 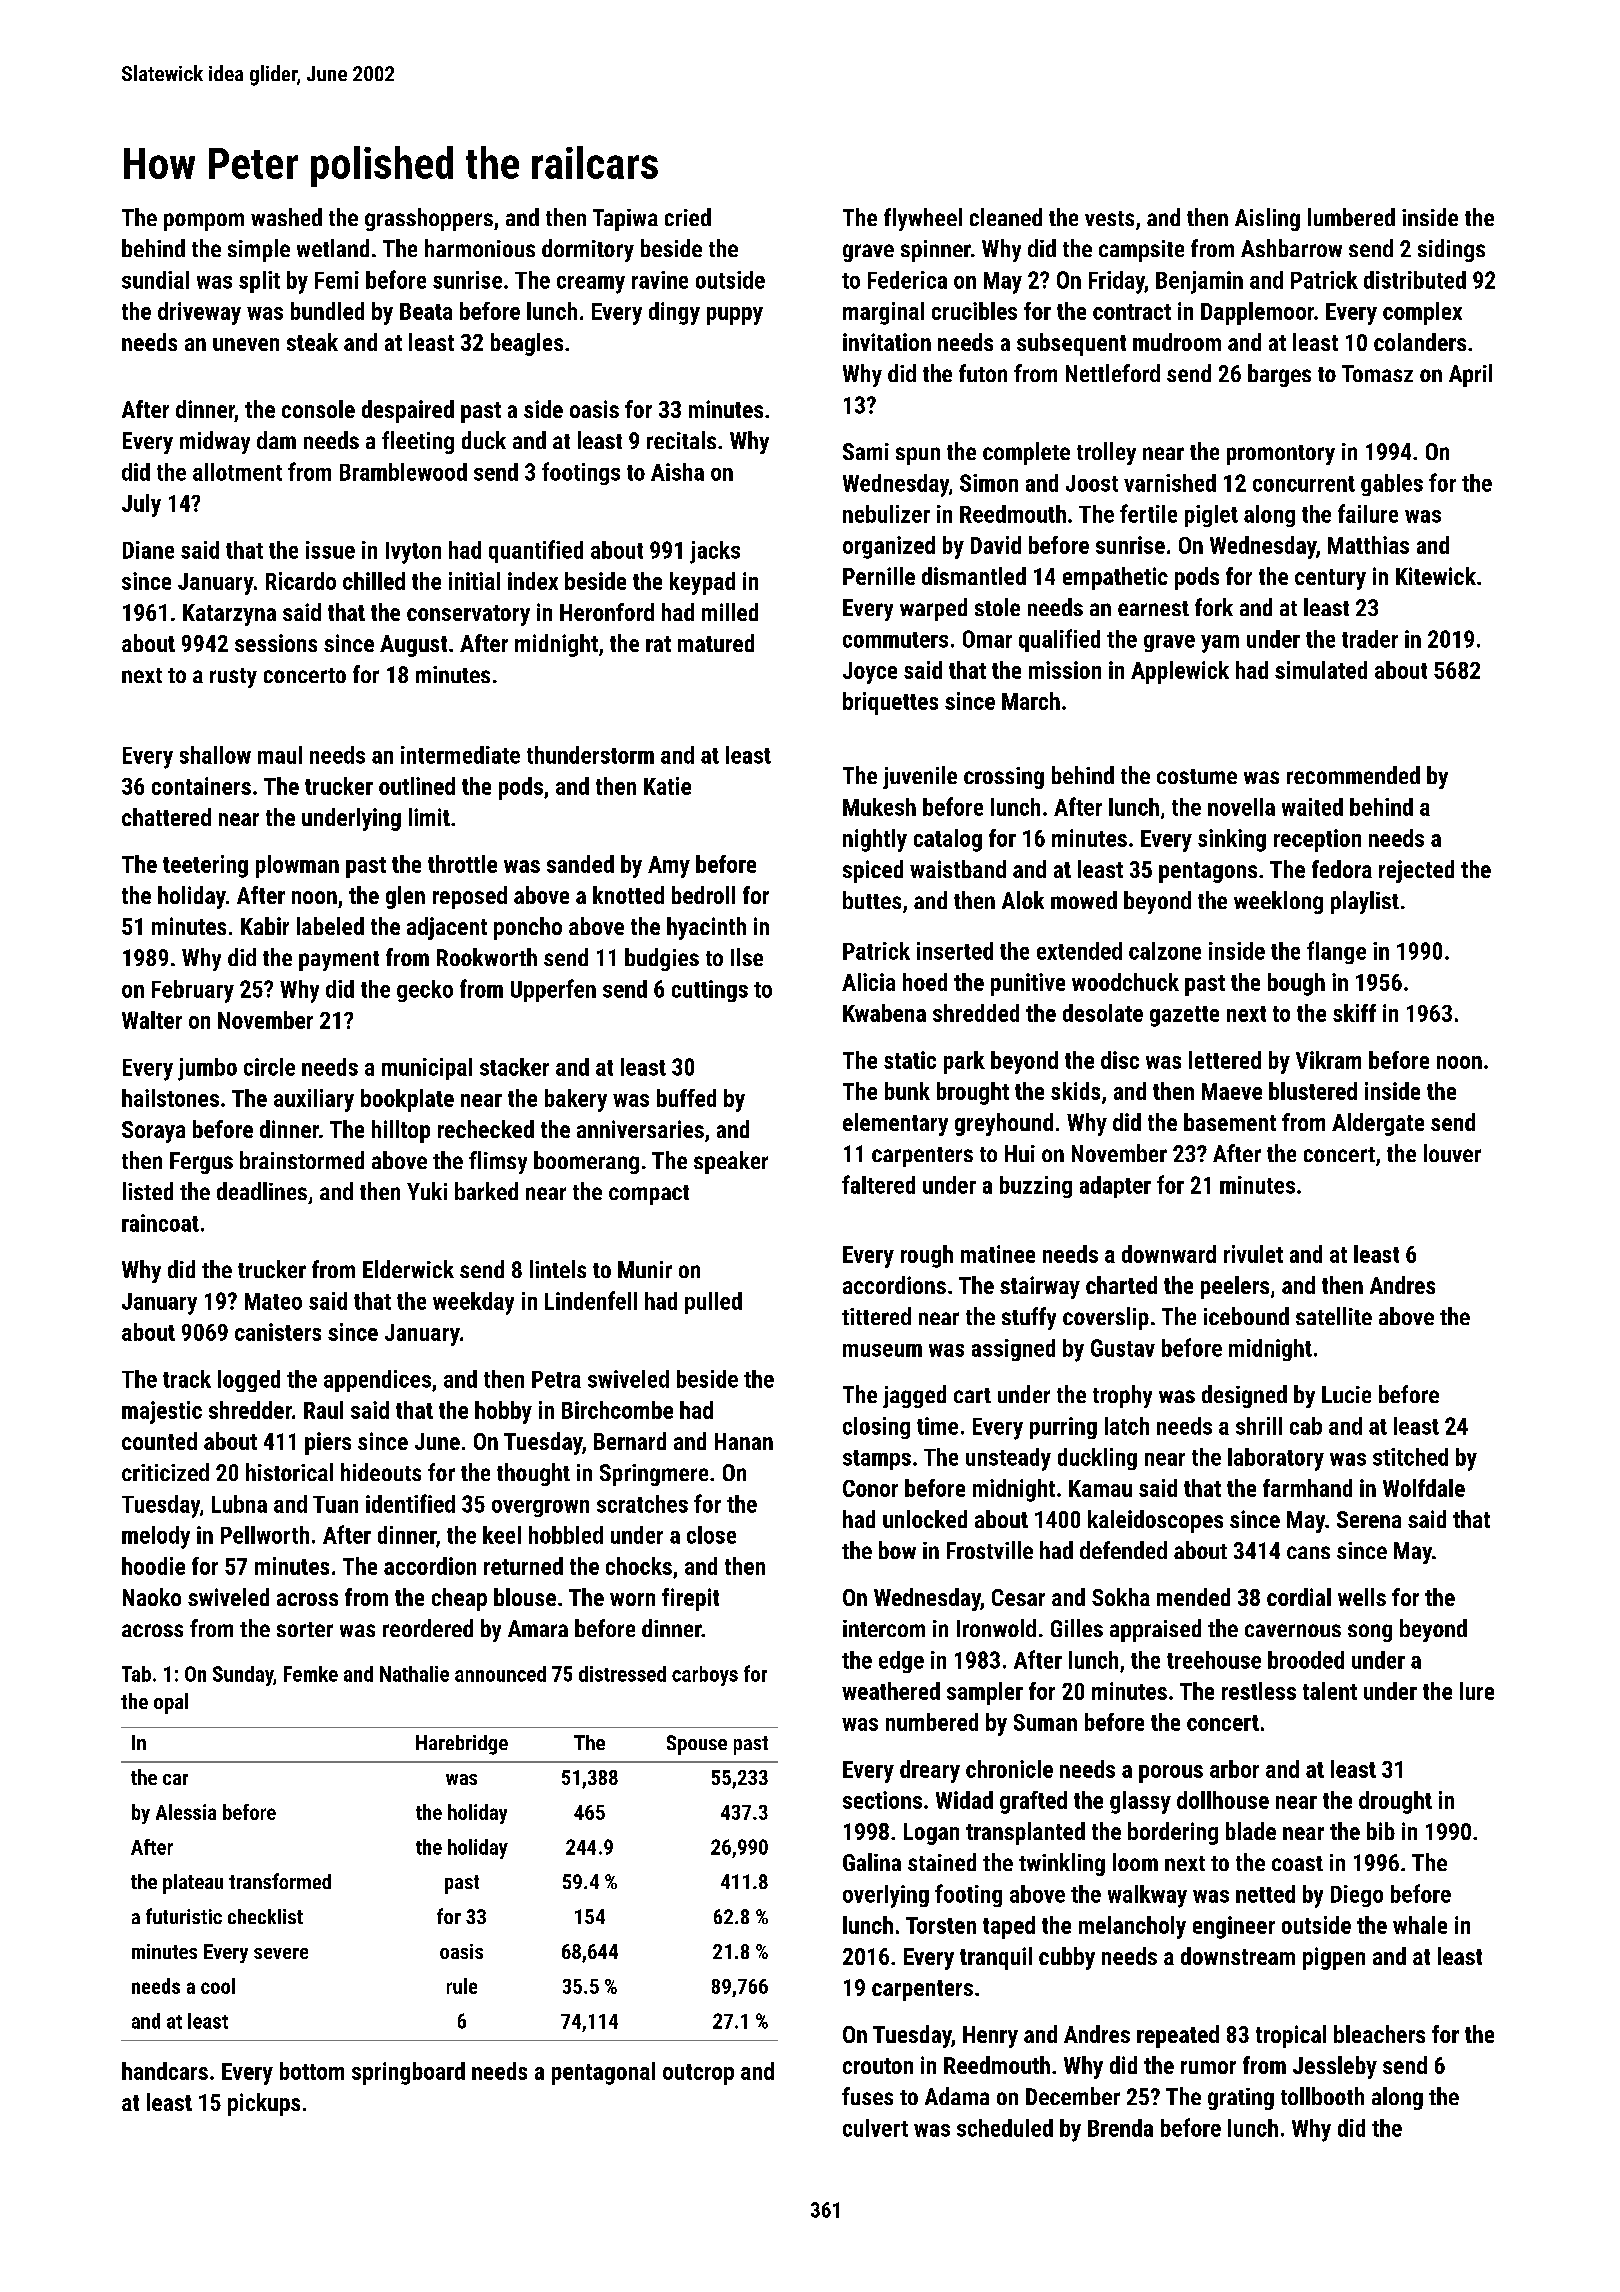 What do you see at coordinates (330, 550) in the document?
I see `issue` at bounding box center [330, 550].
